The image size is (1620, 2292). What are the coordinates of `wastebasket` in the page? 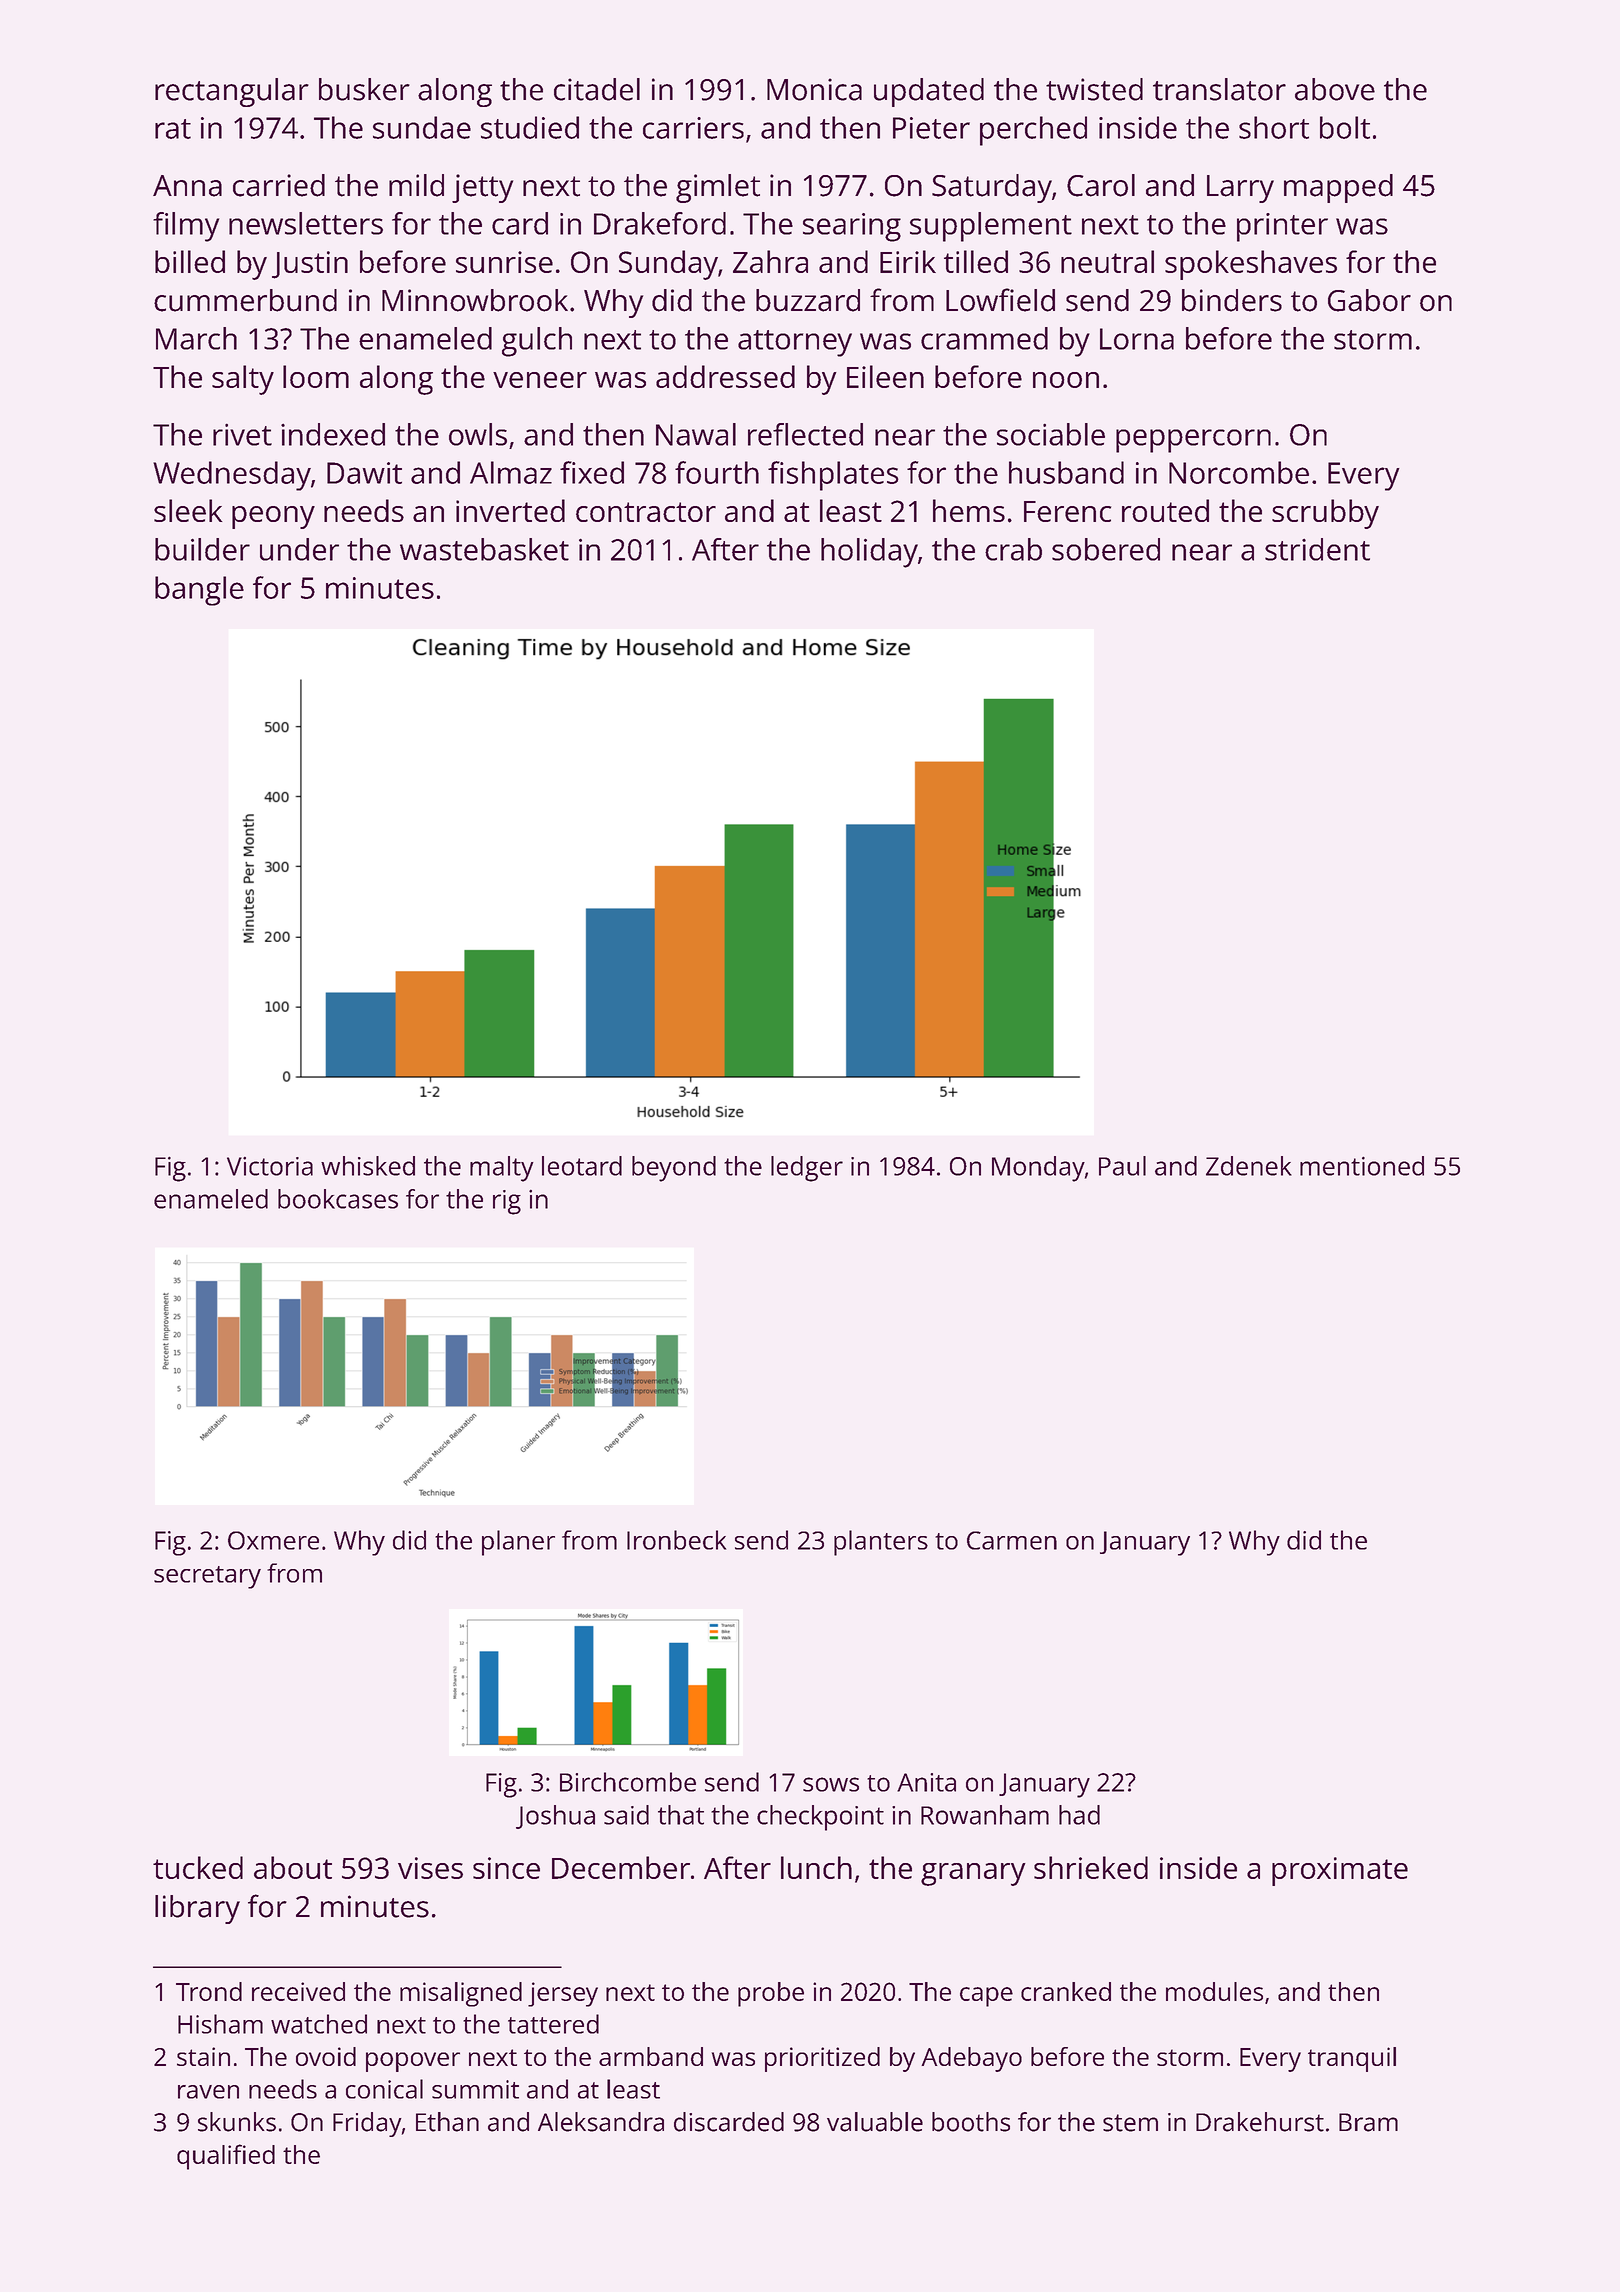 It's located at (484, 549).
